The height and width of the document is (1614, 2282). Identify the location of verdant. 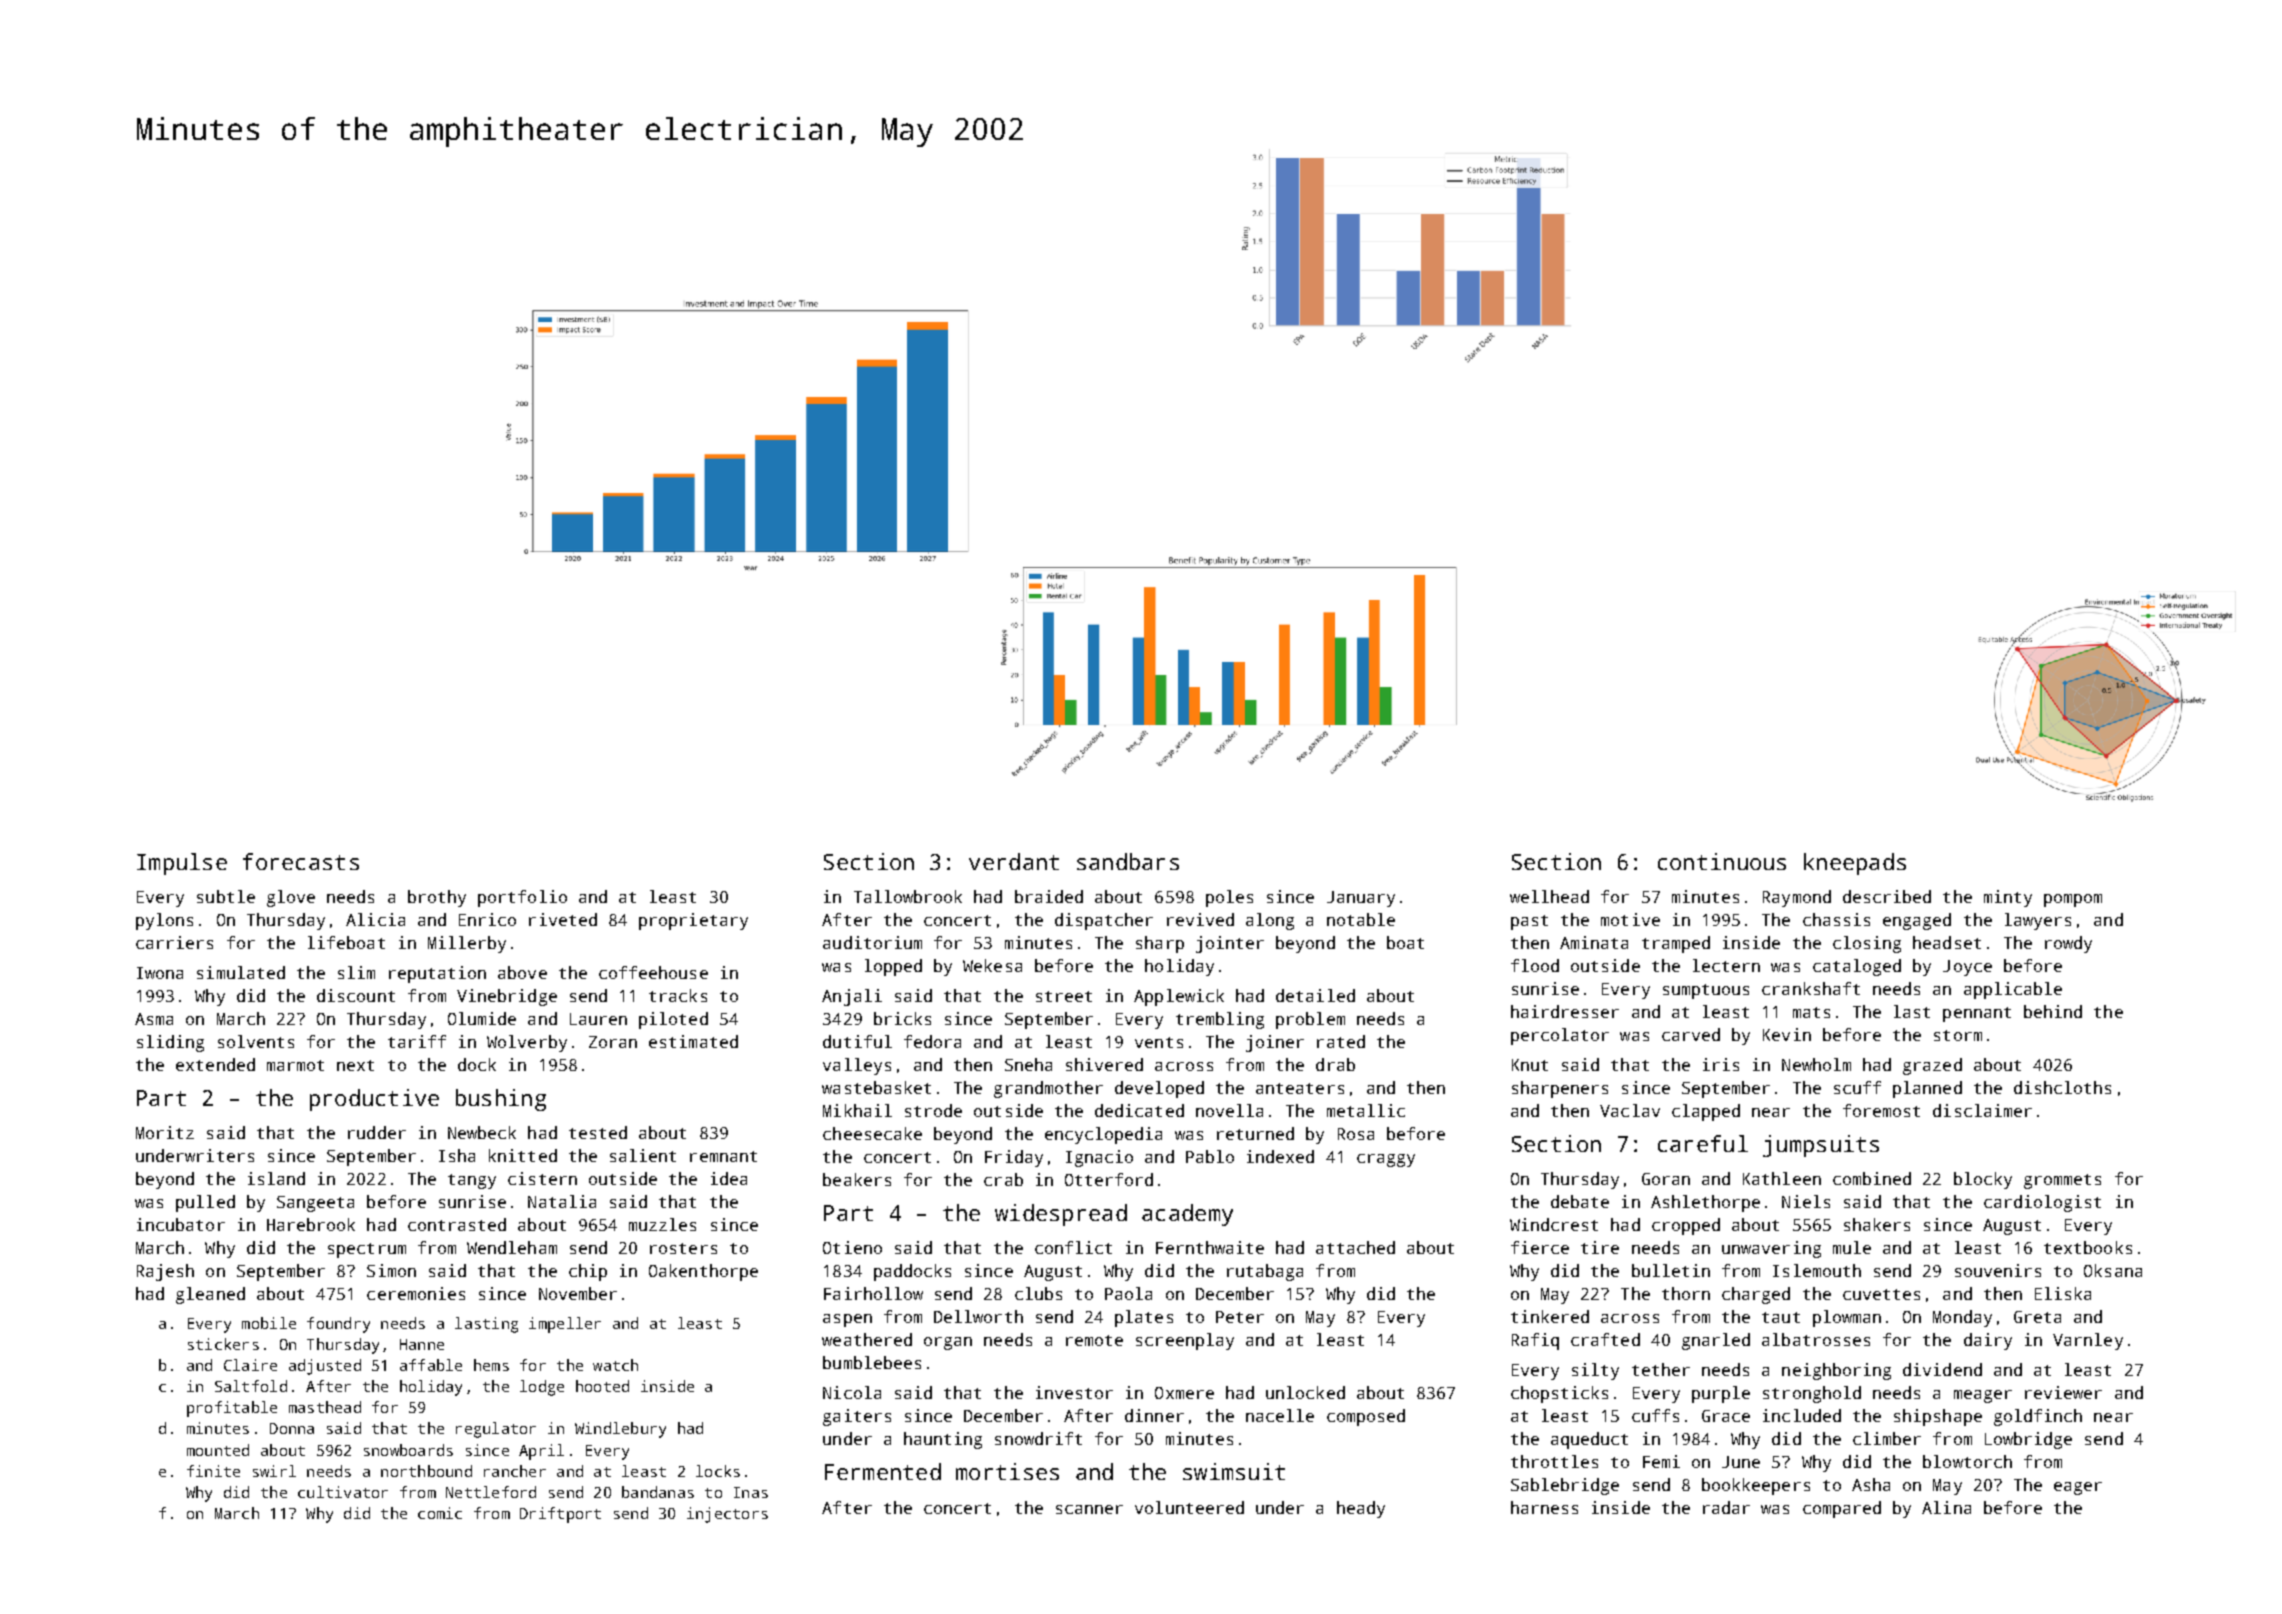
(1014, 861).
